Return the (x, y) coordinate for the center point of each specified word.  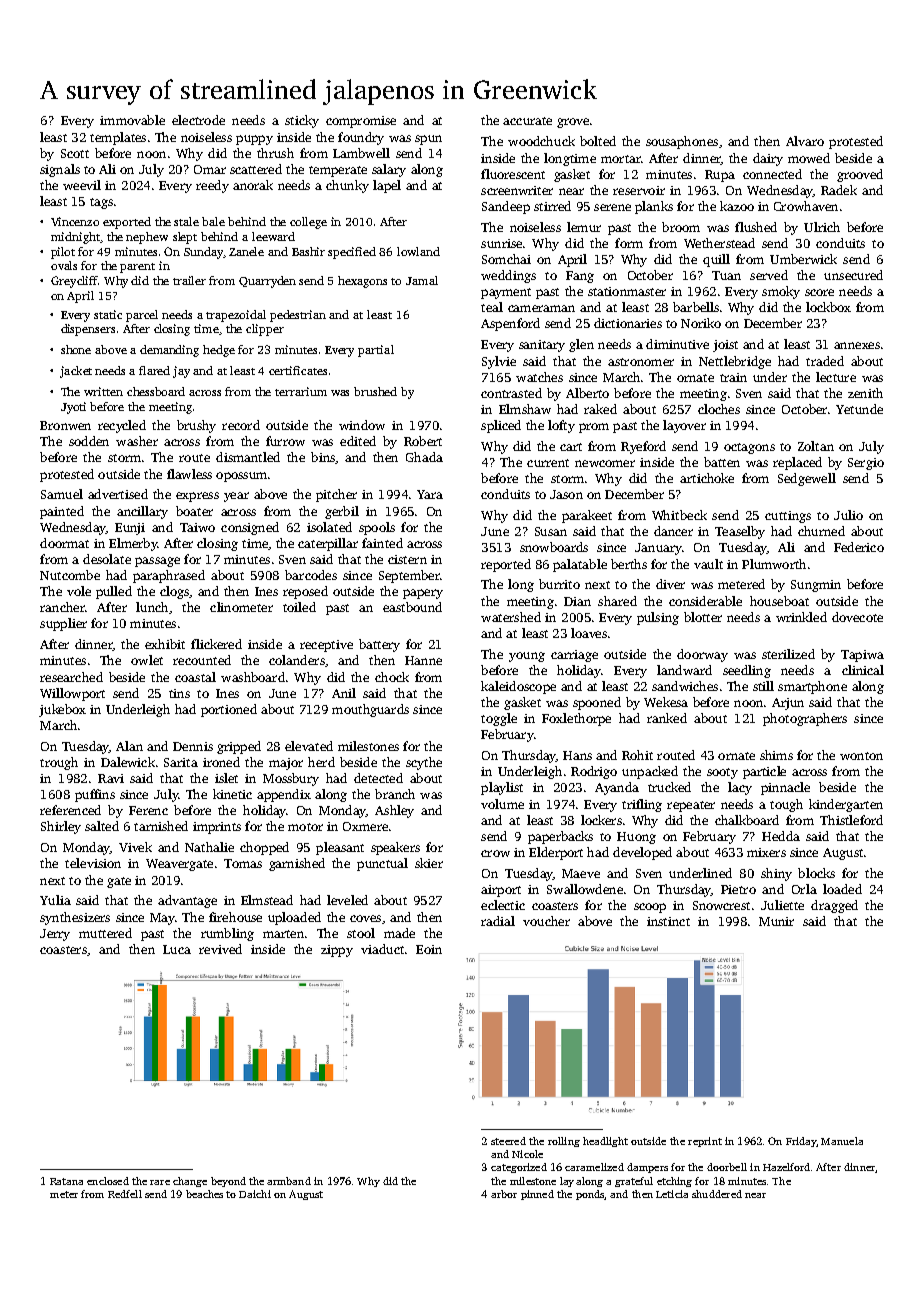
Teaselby (740, 532)
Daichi (255, 1194)
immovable (132, 120)
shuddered (717, 1194)
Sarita (181, 762)
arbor (504, 1194)
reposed (305, 592)
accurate (527, 121)
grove (573, 123)
